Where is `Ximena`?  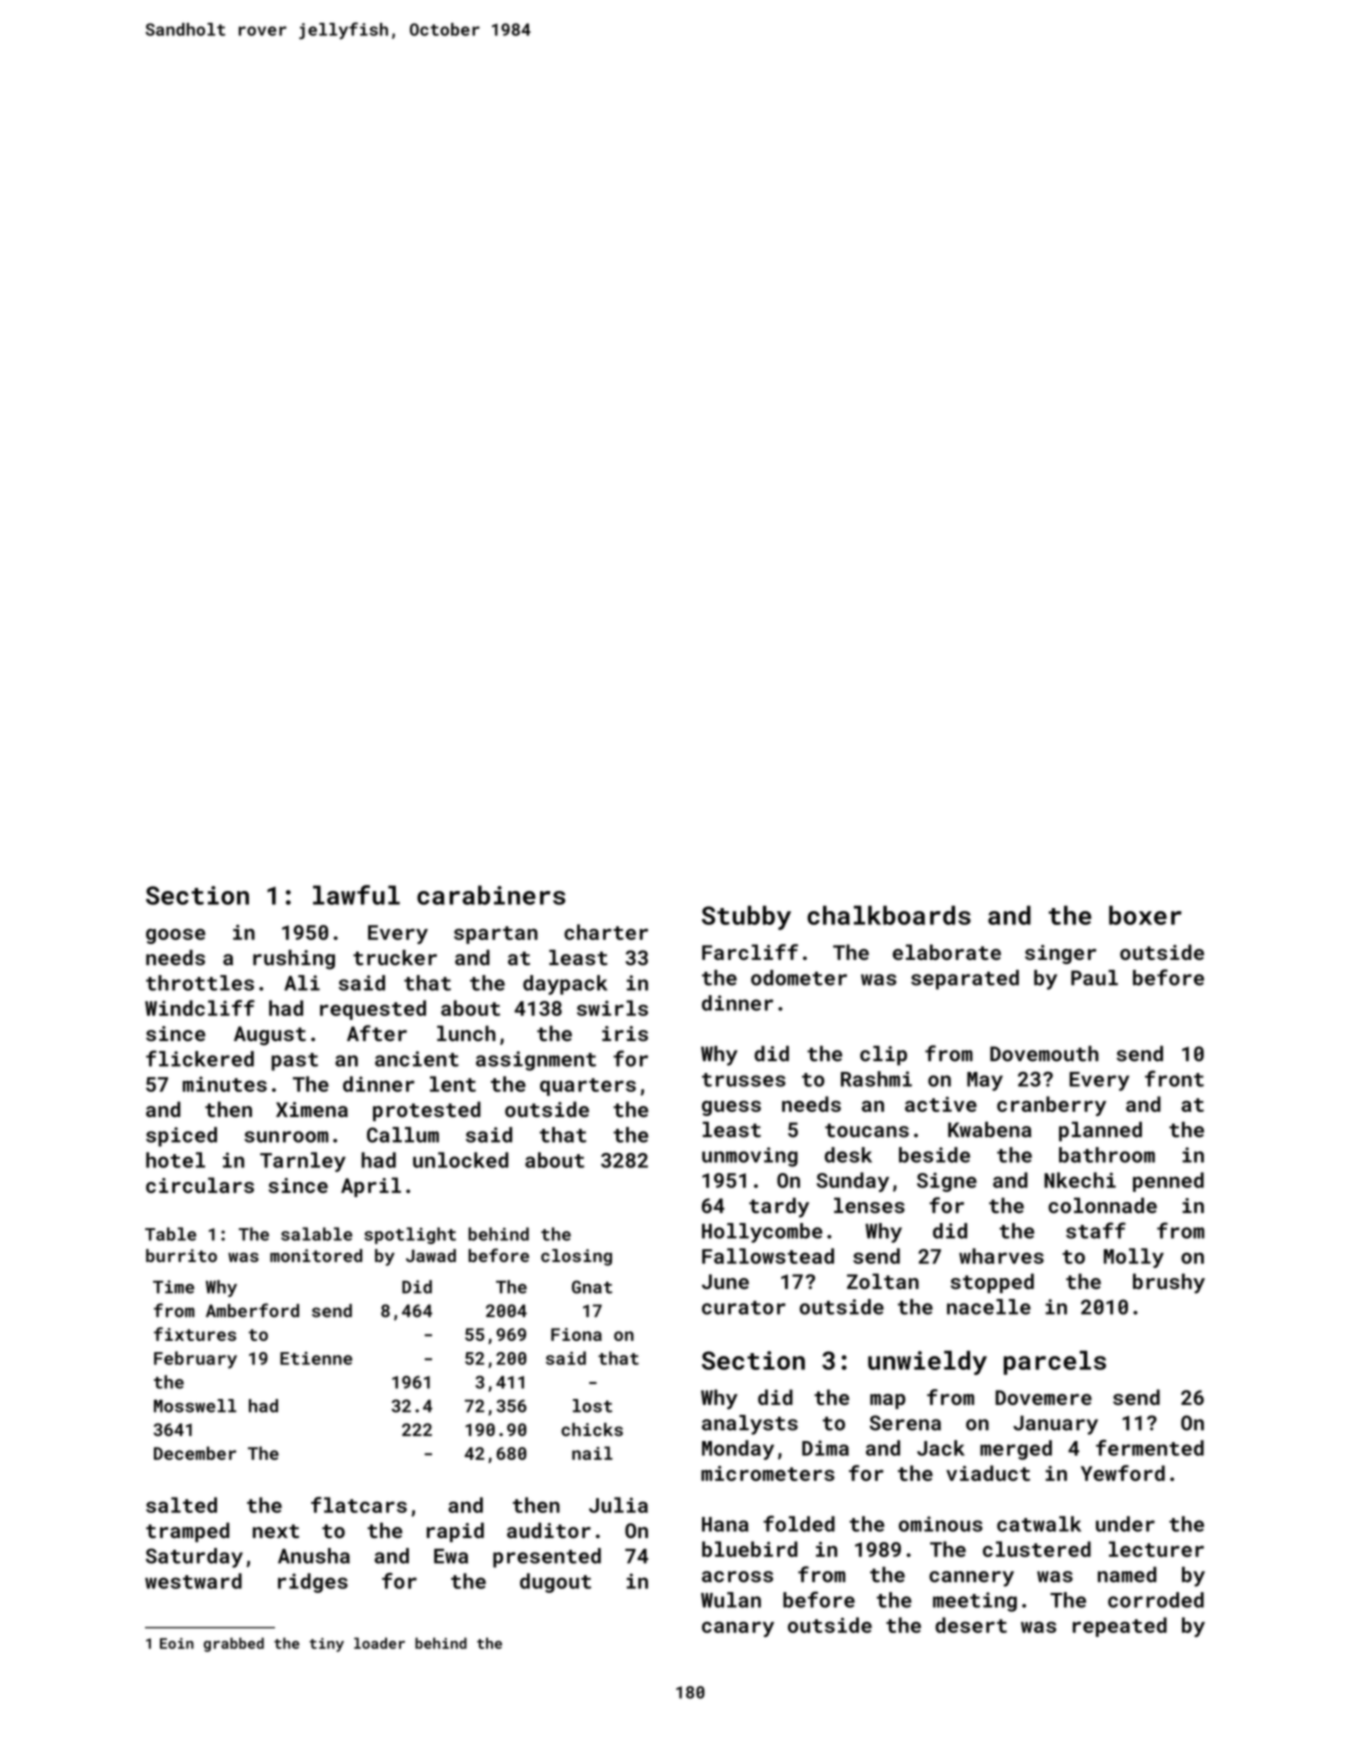 Ximena is located at coordinates (312, 1109).
